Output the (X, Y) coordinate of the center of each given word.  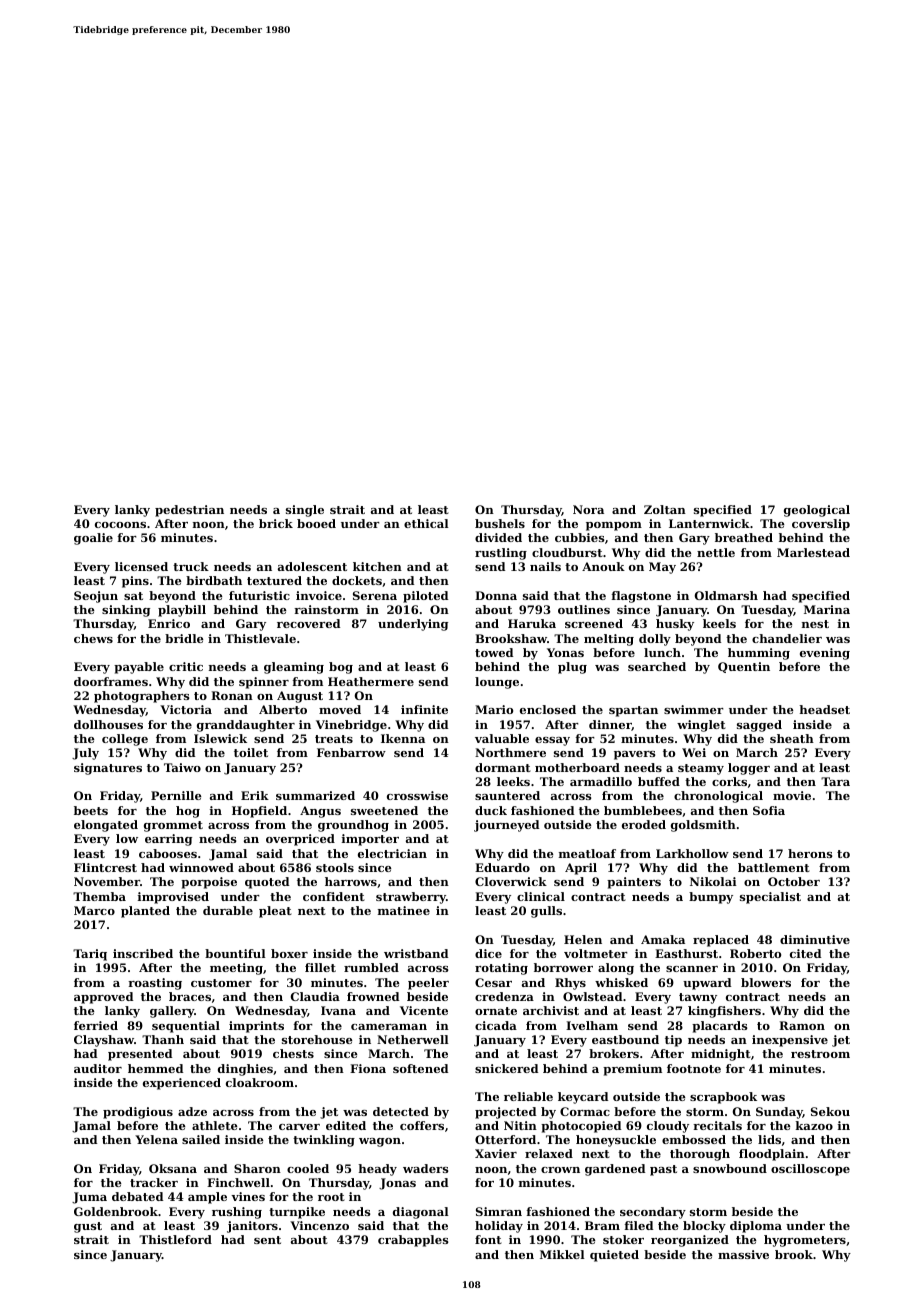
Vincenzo (319, 1225)
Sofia (769, 810)
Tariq (90, 955)
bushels (500, 523)
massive (743, 1254)
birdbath (214, 580)
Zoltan (665, 509)
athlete (215, 1125)
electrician (392, 853)
